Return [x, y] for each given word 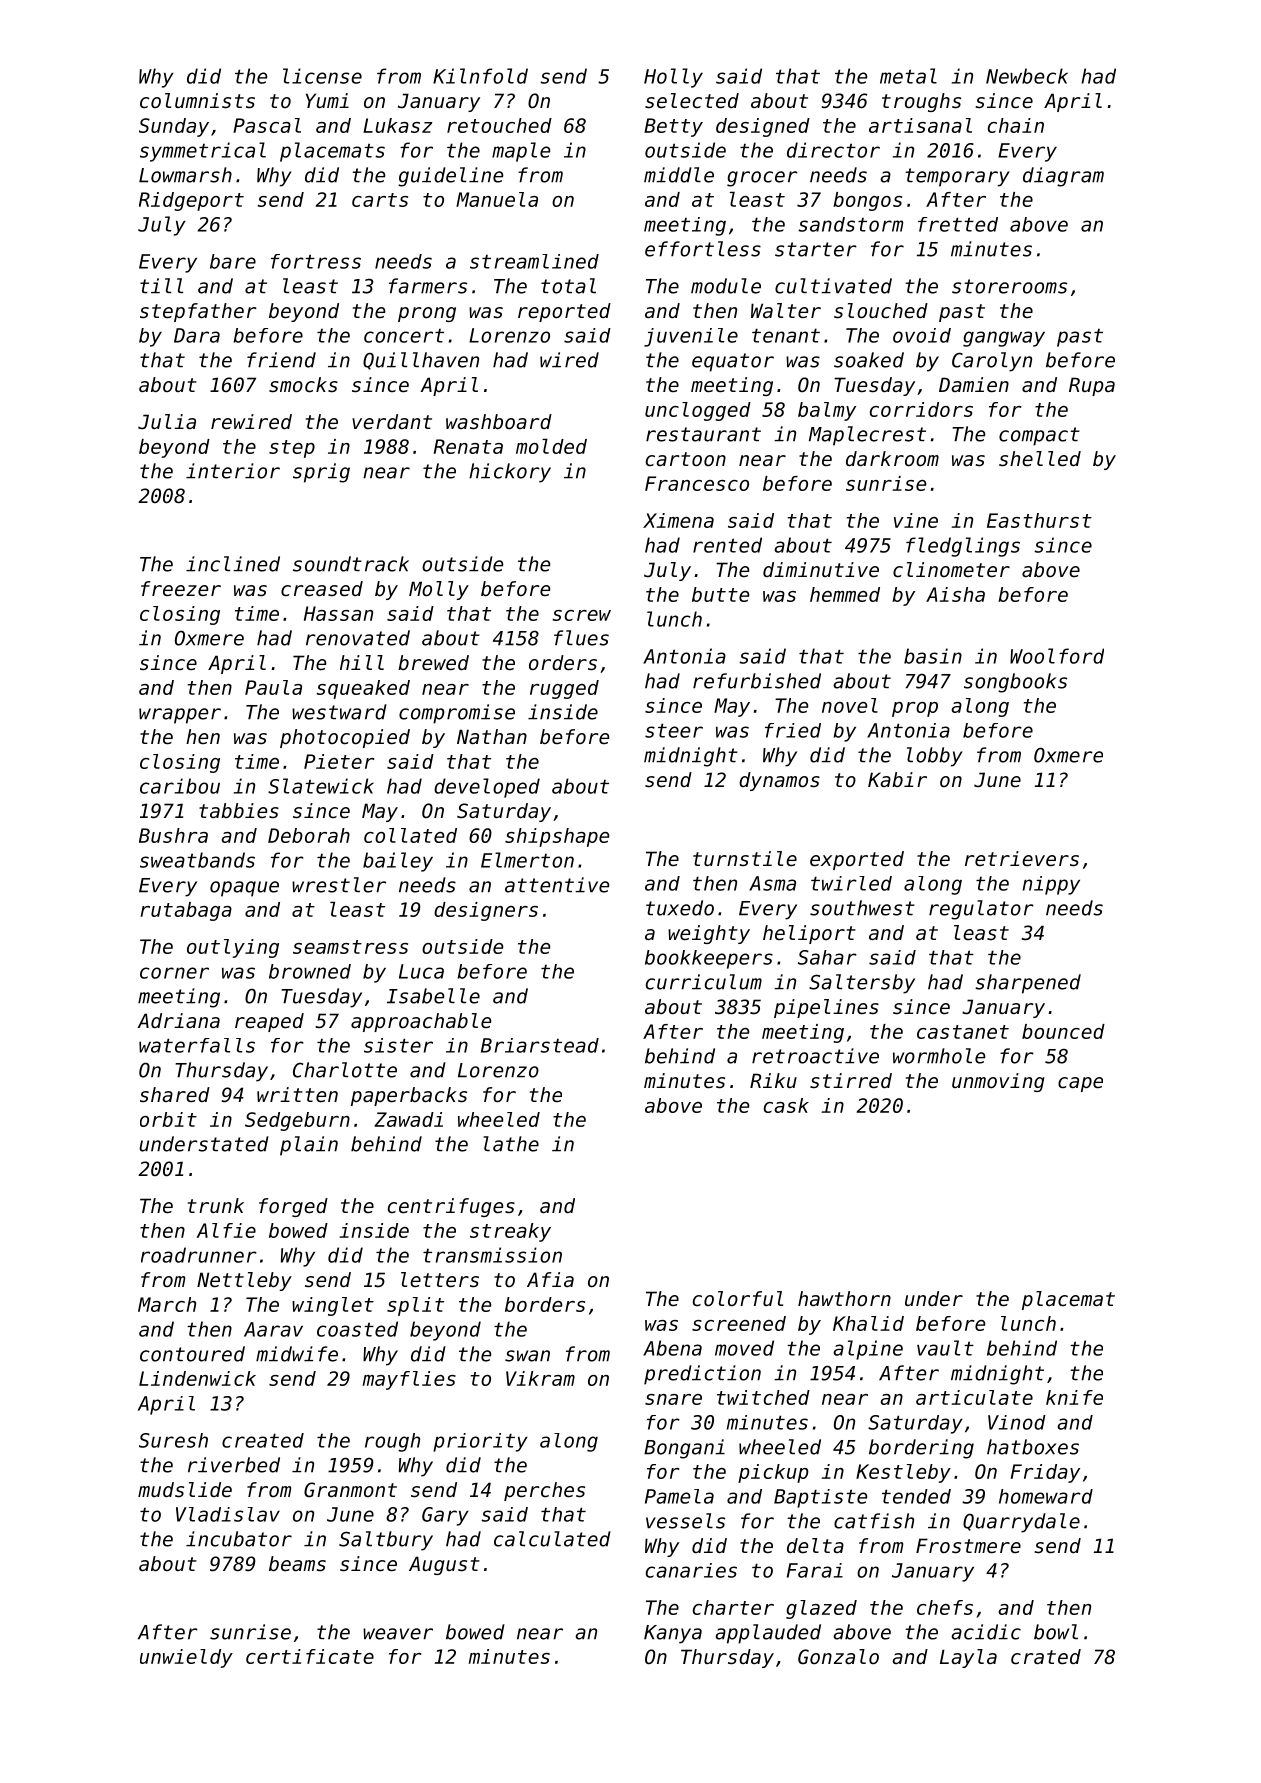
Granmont [350, 1490]
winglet [333, 1306]
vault [945, 1348]
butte [720, 594]
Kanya [673, 1634]
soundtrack [351, 564]
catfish [874, 1521]
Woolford [1057, 656]
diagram [1063, 177]
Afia [550, 1279]
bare [233, 261]
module [726, 286]
